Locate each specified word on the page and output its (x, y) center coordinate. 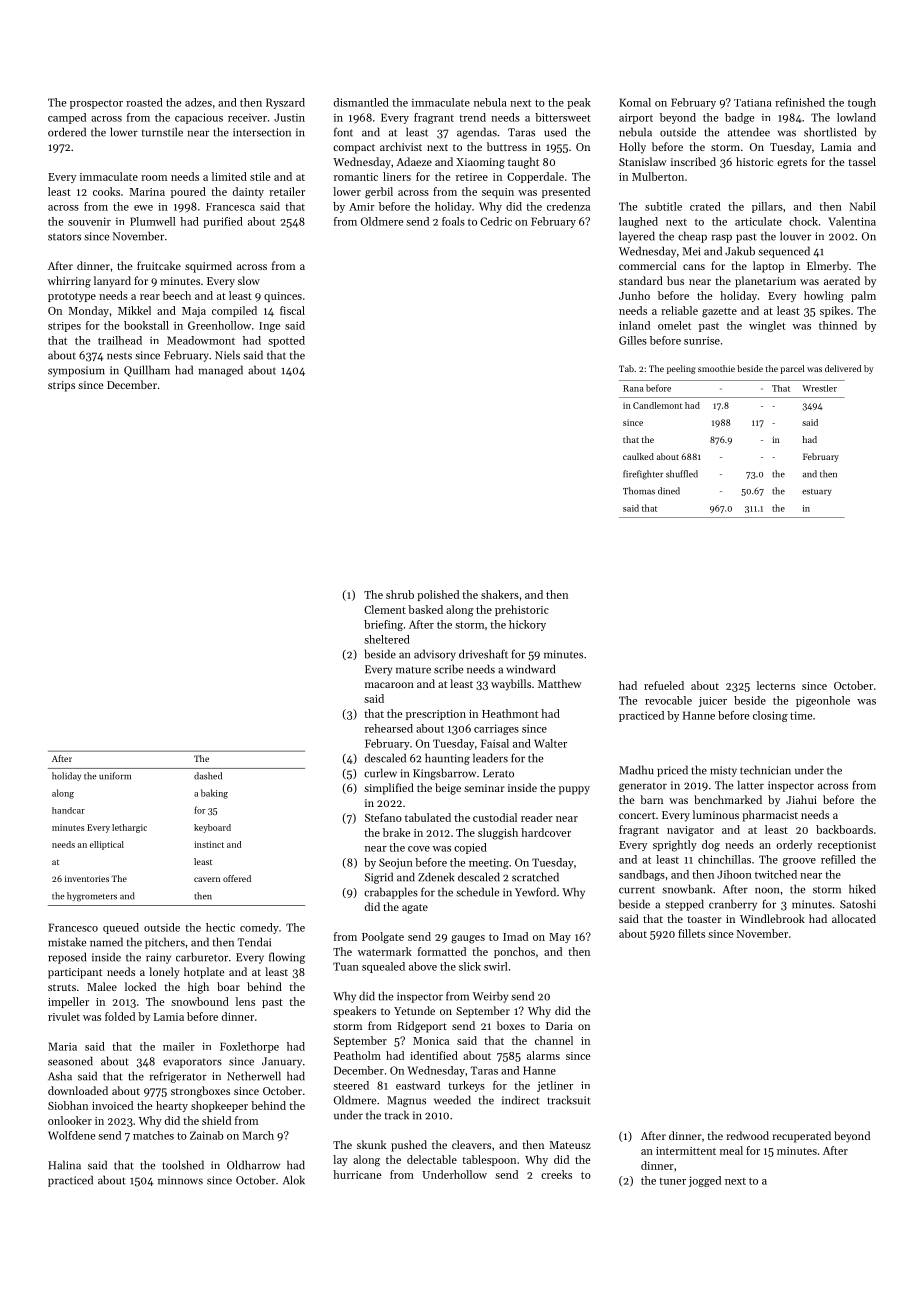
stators (64, 237)
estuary (817, 492)
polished (438, 595)
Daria (559, 1026)
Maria (62, 1046)
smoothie (716, 368)
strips (61, 386)
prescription (436, 715)
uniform (115, 776)
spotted (286, 341)
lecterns (776, 685)
